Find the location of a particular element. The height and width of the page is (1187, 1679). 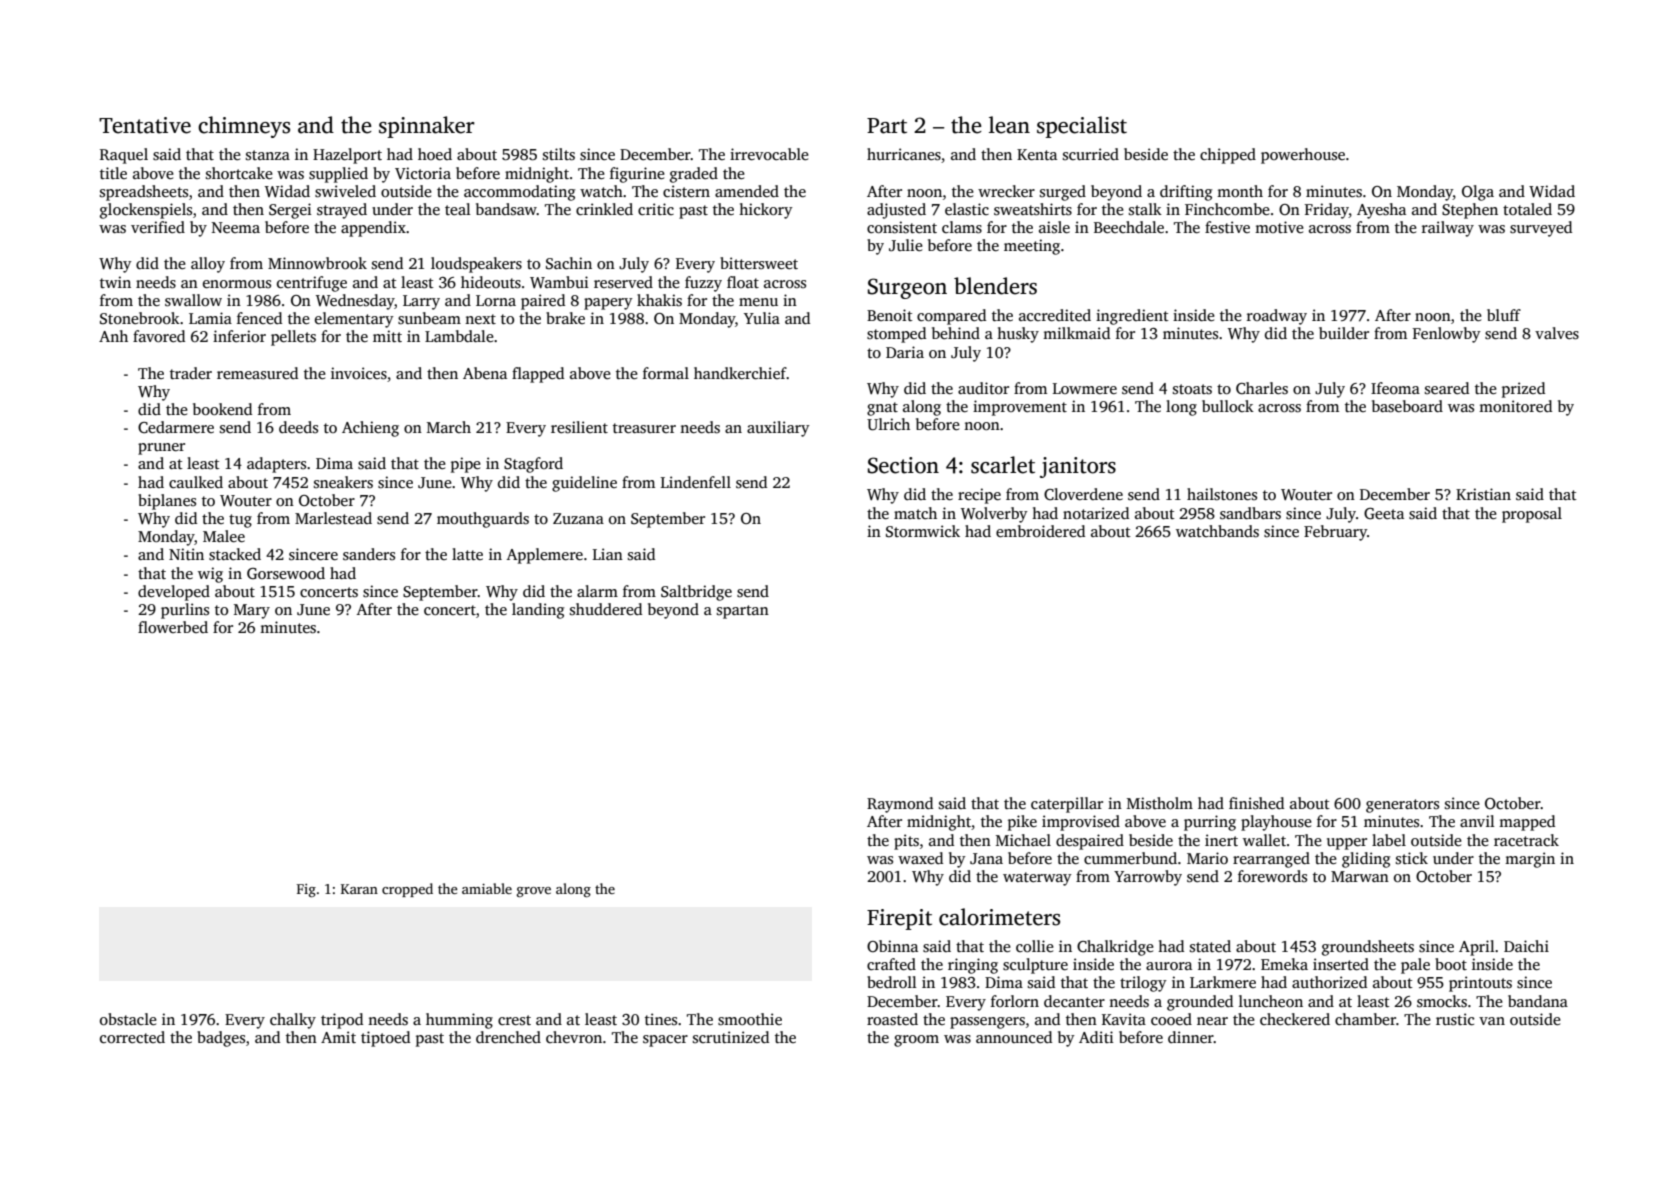

corrected is located at coordinates (132, 1037).
